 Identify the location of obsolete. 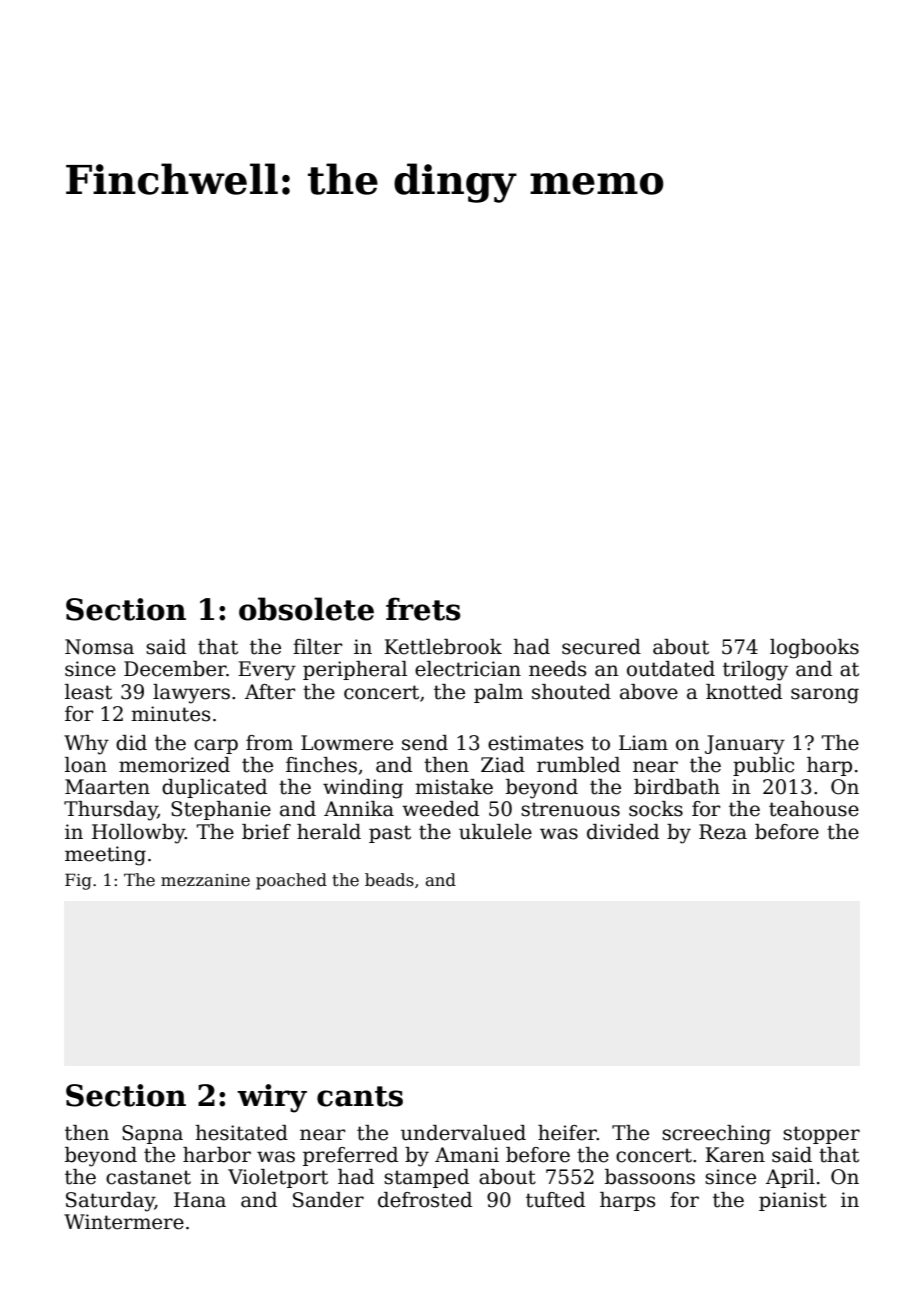
(306, 609).
